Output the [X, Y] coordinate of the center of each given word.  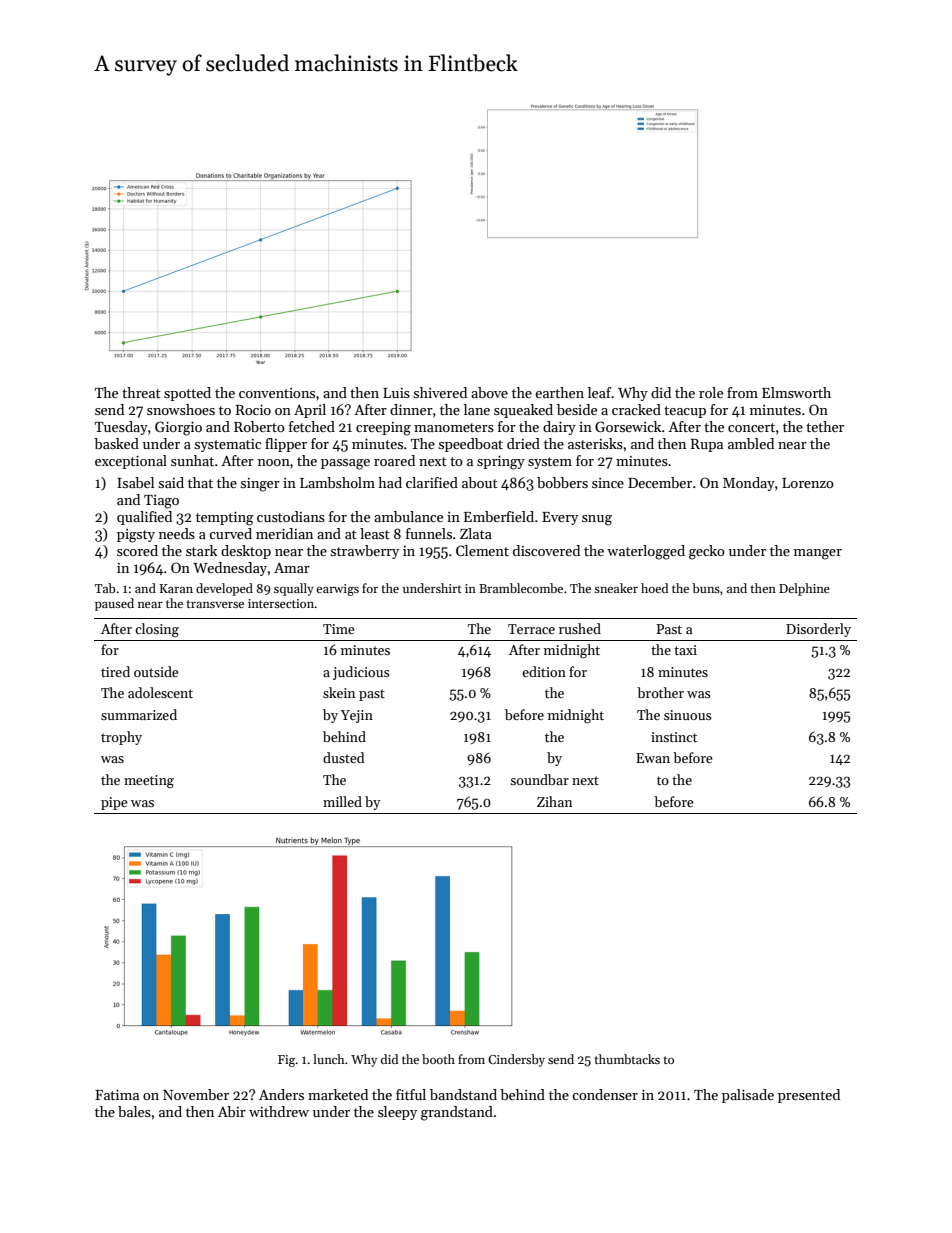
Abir [232, 1111]
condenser [605, 1094]
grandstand [457, 1113]
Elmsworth [796, 392]
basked [116, 443]
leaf [600, 392]
